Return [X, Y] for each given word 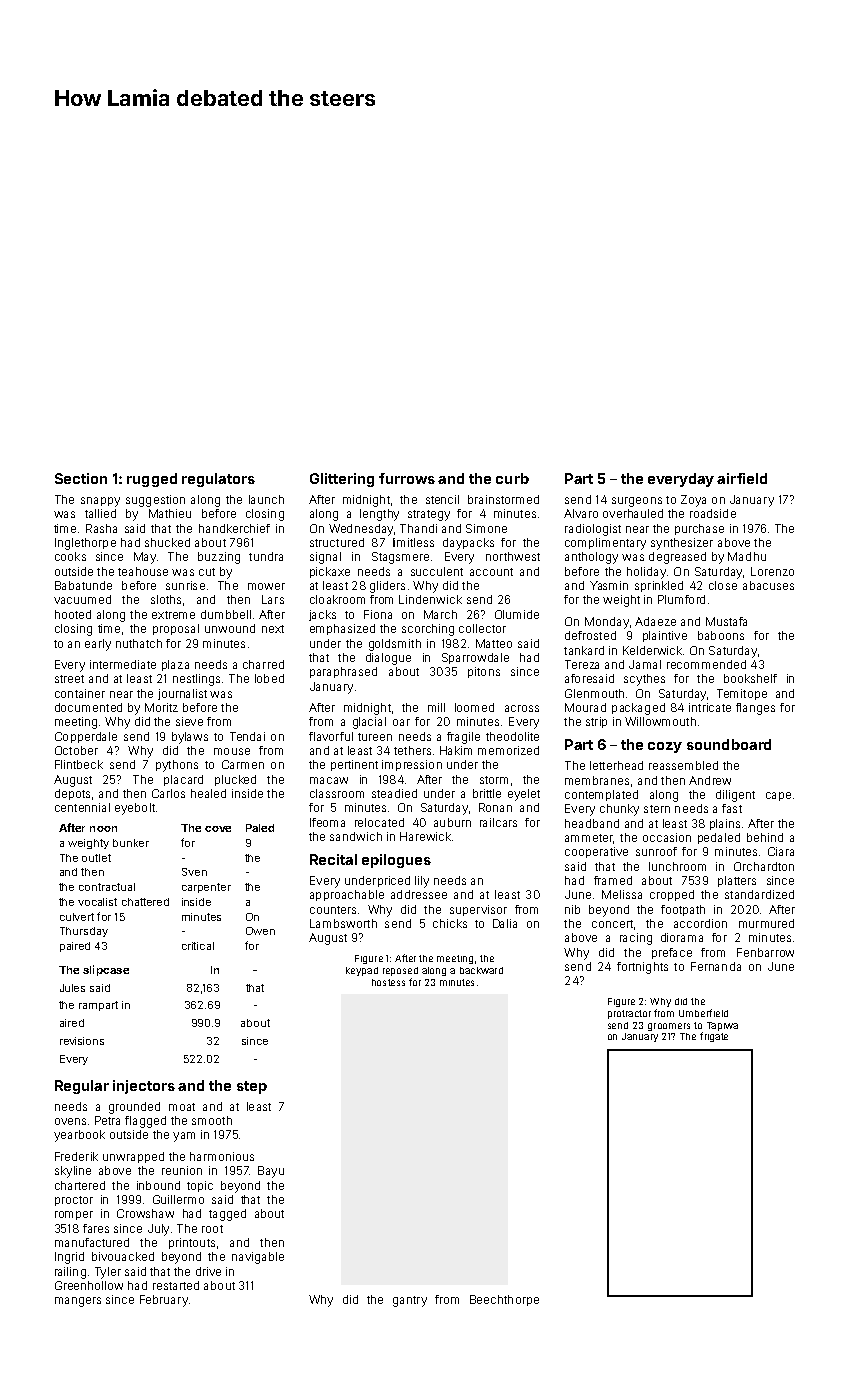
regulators [218, 480]
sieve [189, 721]
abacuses [768, 585]
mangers [78, 1302]
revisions [82, 1041]
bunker [131, 843]
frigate [714, 1037]
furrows [407, 478]
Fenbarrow [765, 952]
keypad [362, 971]
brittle [487, 793]
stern [657, 809]
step [252, 1087]
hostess [388, 982]
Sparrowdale [475, 658]
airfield [742, 478]
